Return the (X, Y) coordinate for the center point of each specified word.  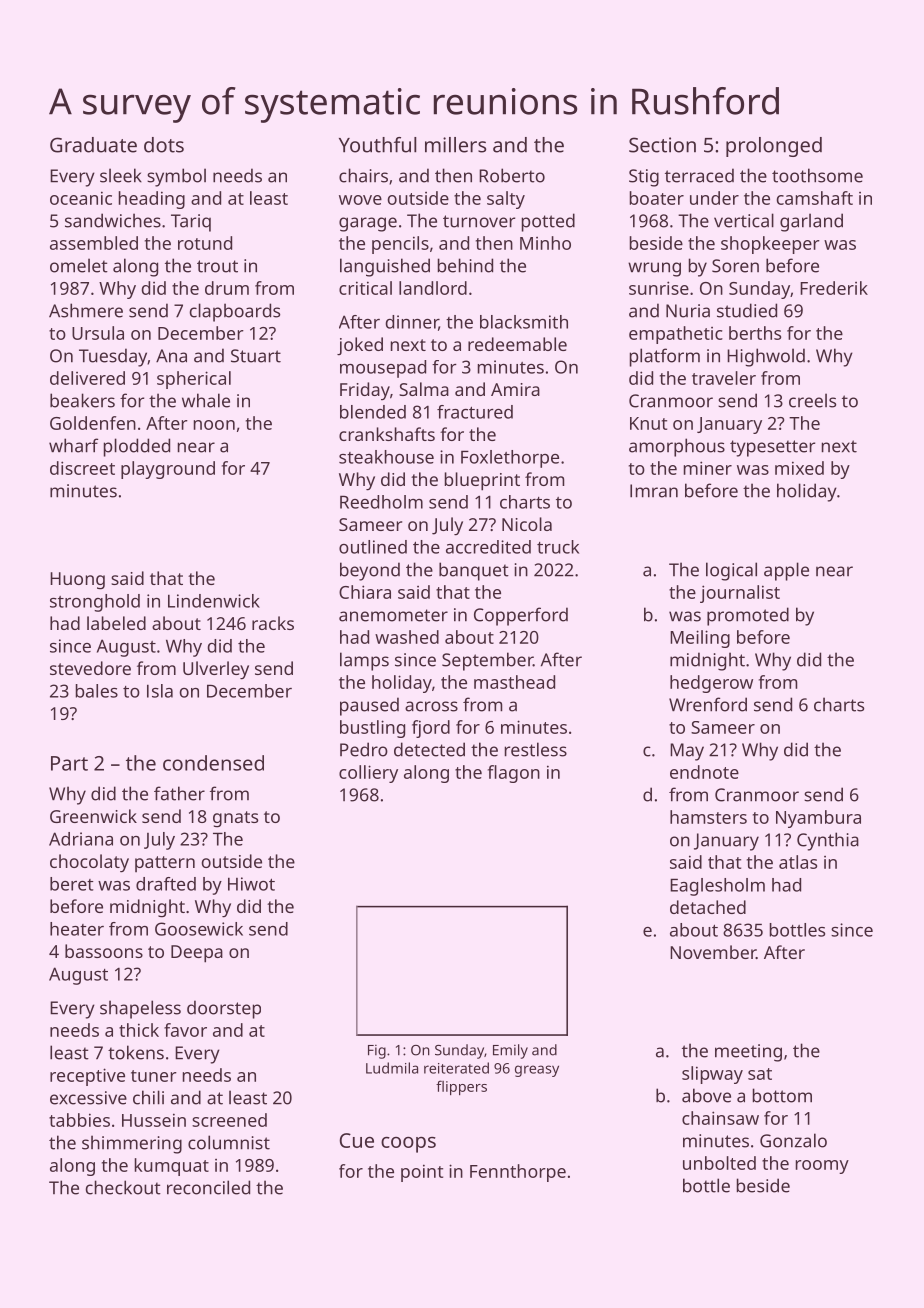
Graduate (93, 145)
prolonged (774, 147)
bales (97, 691)
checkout (123, 1187)
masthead (514, 682)
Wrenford (708, 704)
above (706, 1095)
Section (662, 145)
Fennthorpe (518, 1173)
